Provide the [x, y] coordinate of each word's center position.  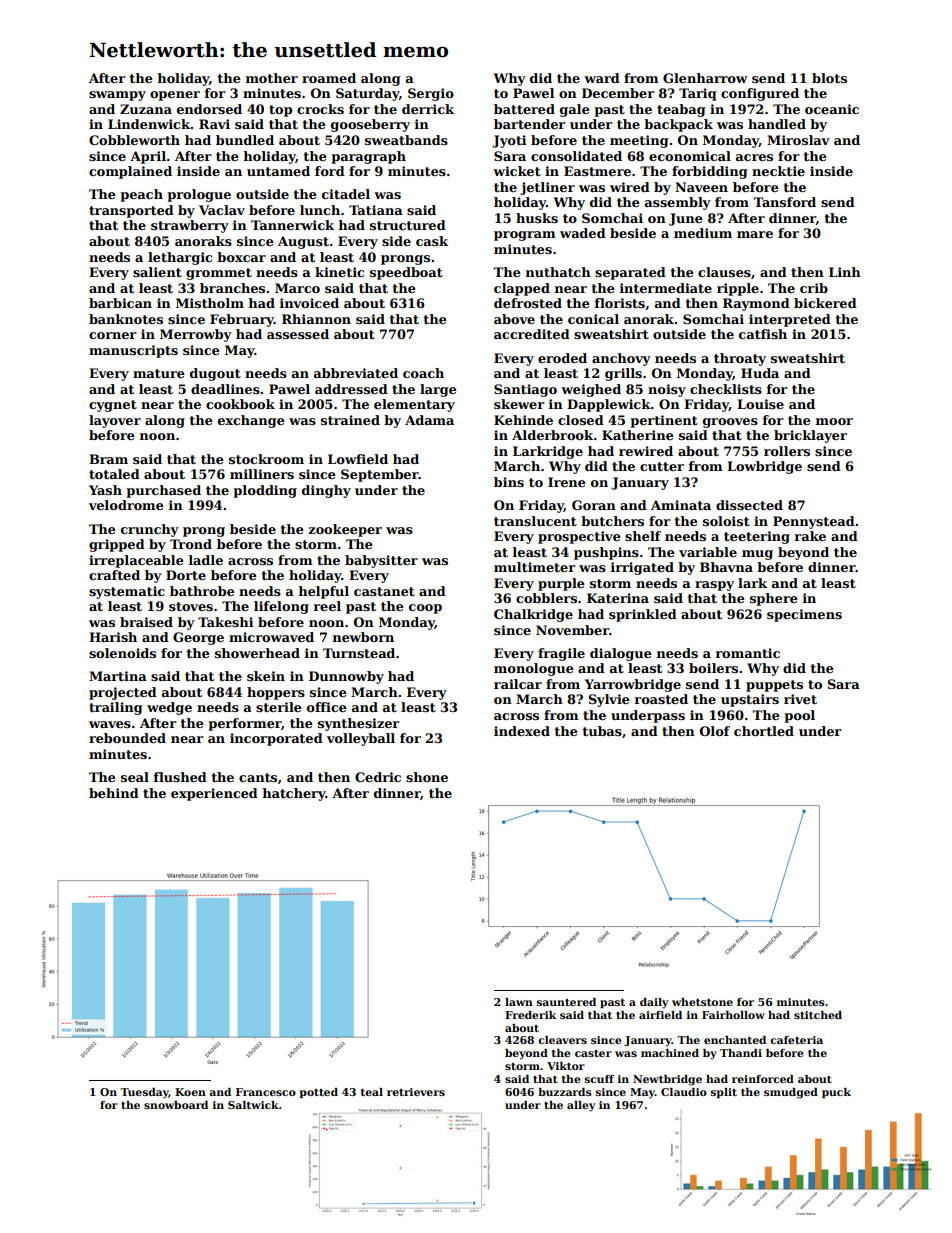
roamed [329, 78]
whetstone [702, 1002]
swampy [117, 96]
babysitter [381, 561]
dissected [749, 505]
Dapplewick [609, 405]
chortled [764, 731]
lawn [519, 1002]
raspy [714, 586]
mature [159, 373]
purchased [163, 491]
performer [244, 724]
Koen [190, 1092]
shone [427, 777]
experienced [214, 794]
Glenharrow [705, 78]
